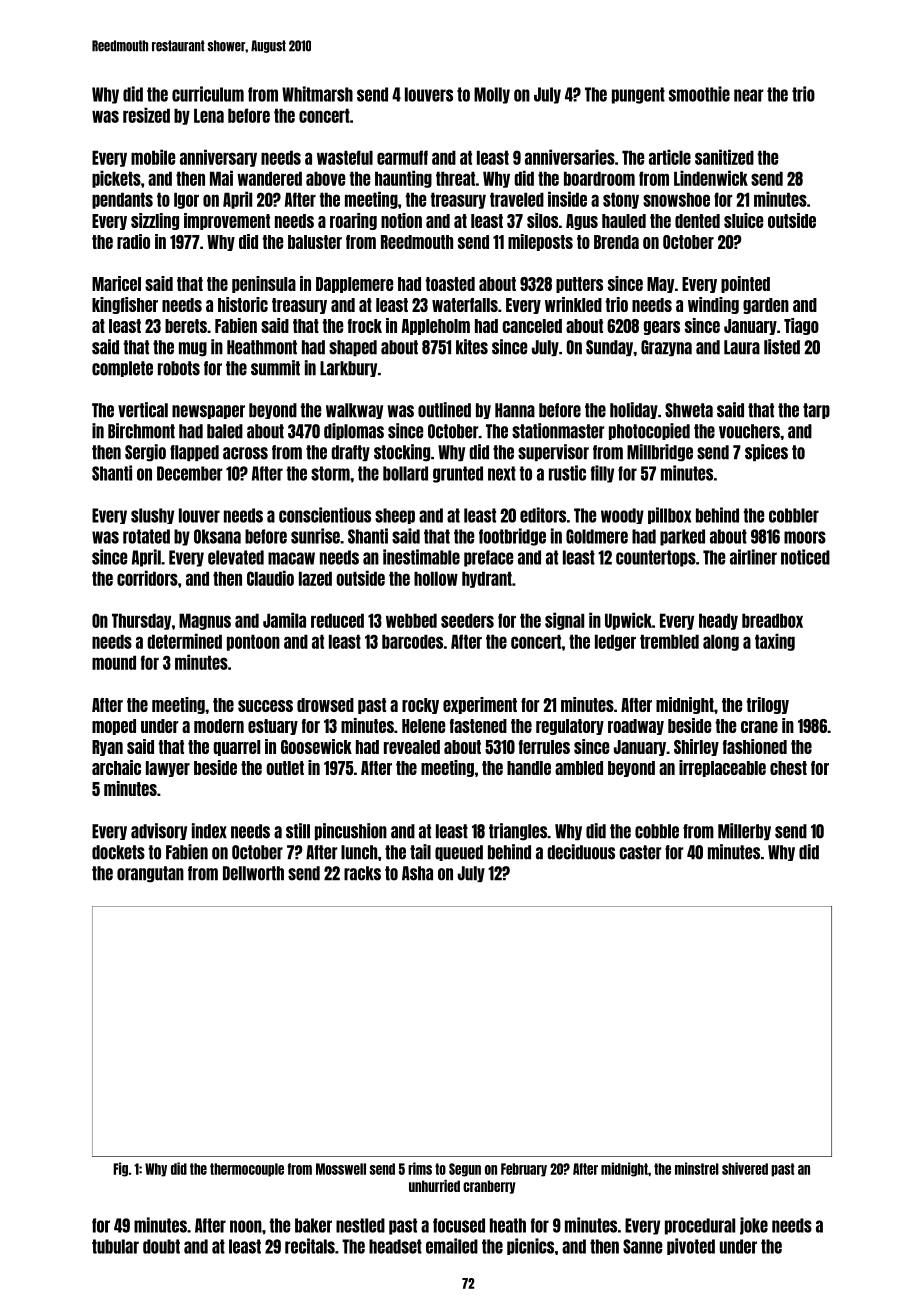  I want to click on irreplaceable, so click(722, 768).
